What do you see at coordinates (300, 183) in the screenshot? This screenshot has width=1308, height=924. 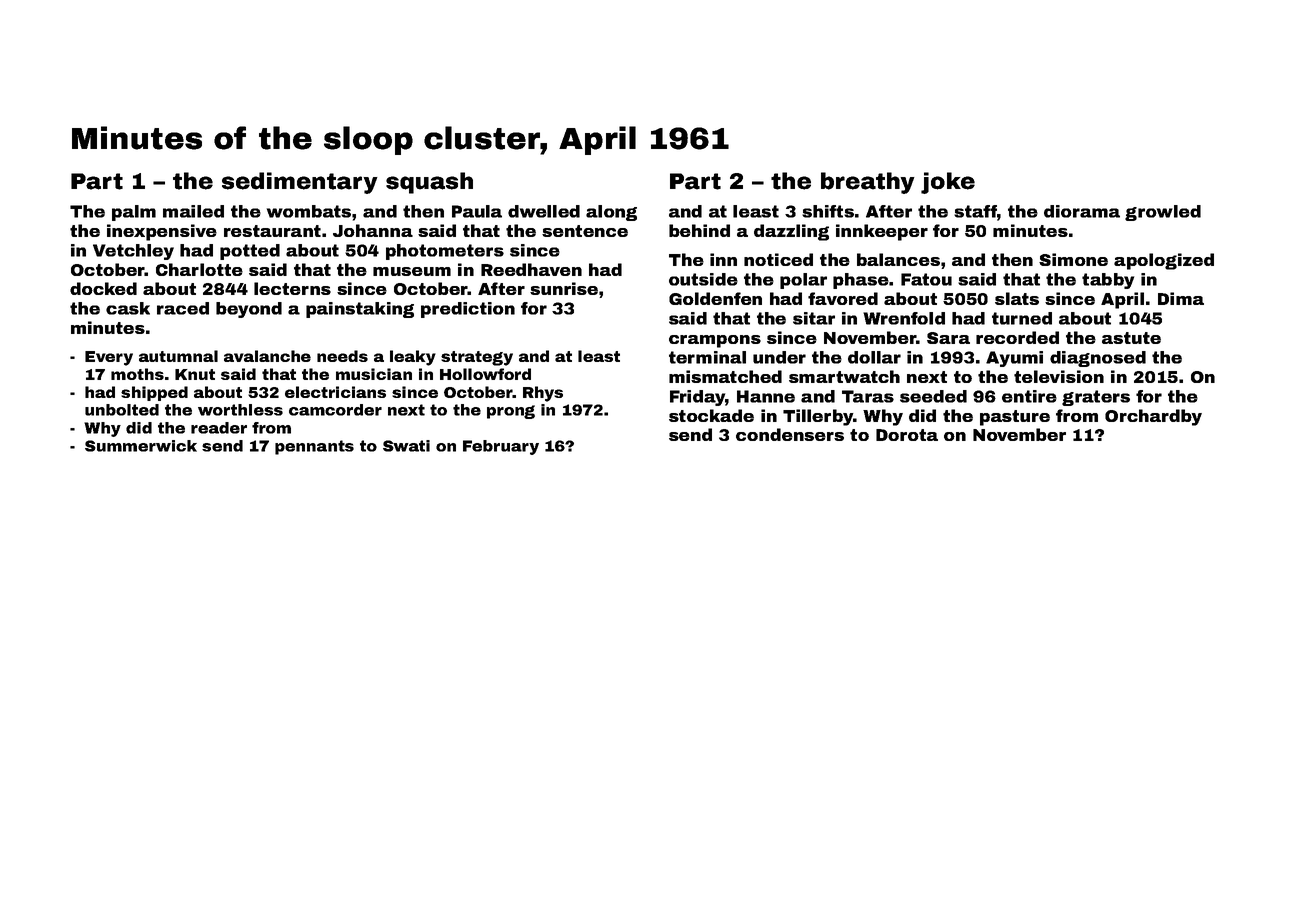 I see `sedimentary` at bounding box center [300, 183].
